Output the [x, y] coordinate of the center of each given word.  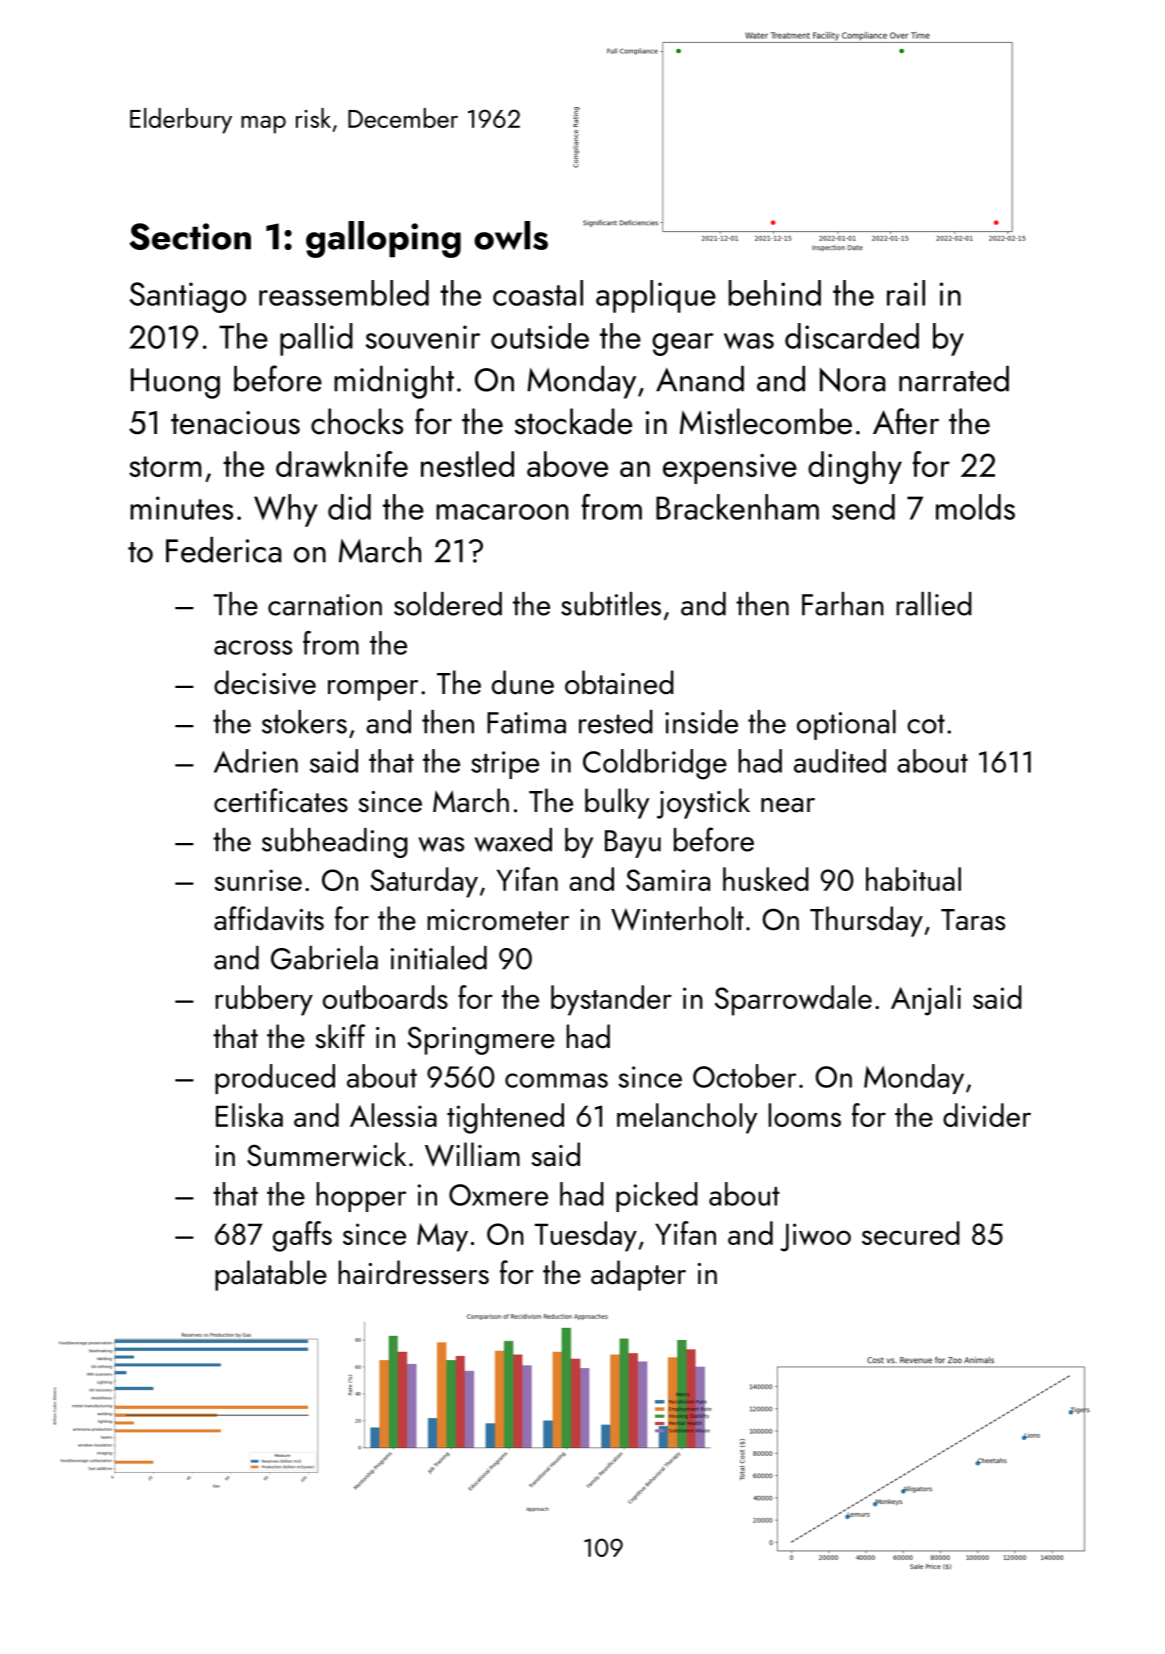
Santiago [187, 297]
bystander [611, 1000]
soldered [448, 604]
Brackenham [737, 507]
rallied [934, 604]
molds [975, 507]
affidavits [269, 918]
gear [683, 344]
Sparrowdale [793, 1000]
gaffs [302, 1236]
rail [906, 293]
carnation [325, 605]
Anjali [926, 1000]
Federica [223, 550]
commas [556, 1080]
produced [275, 1079]
